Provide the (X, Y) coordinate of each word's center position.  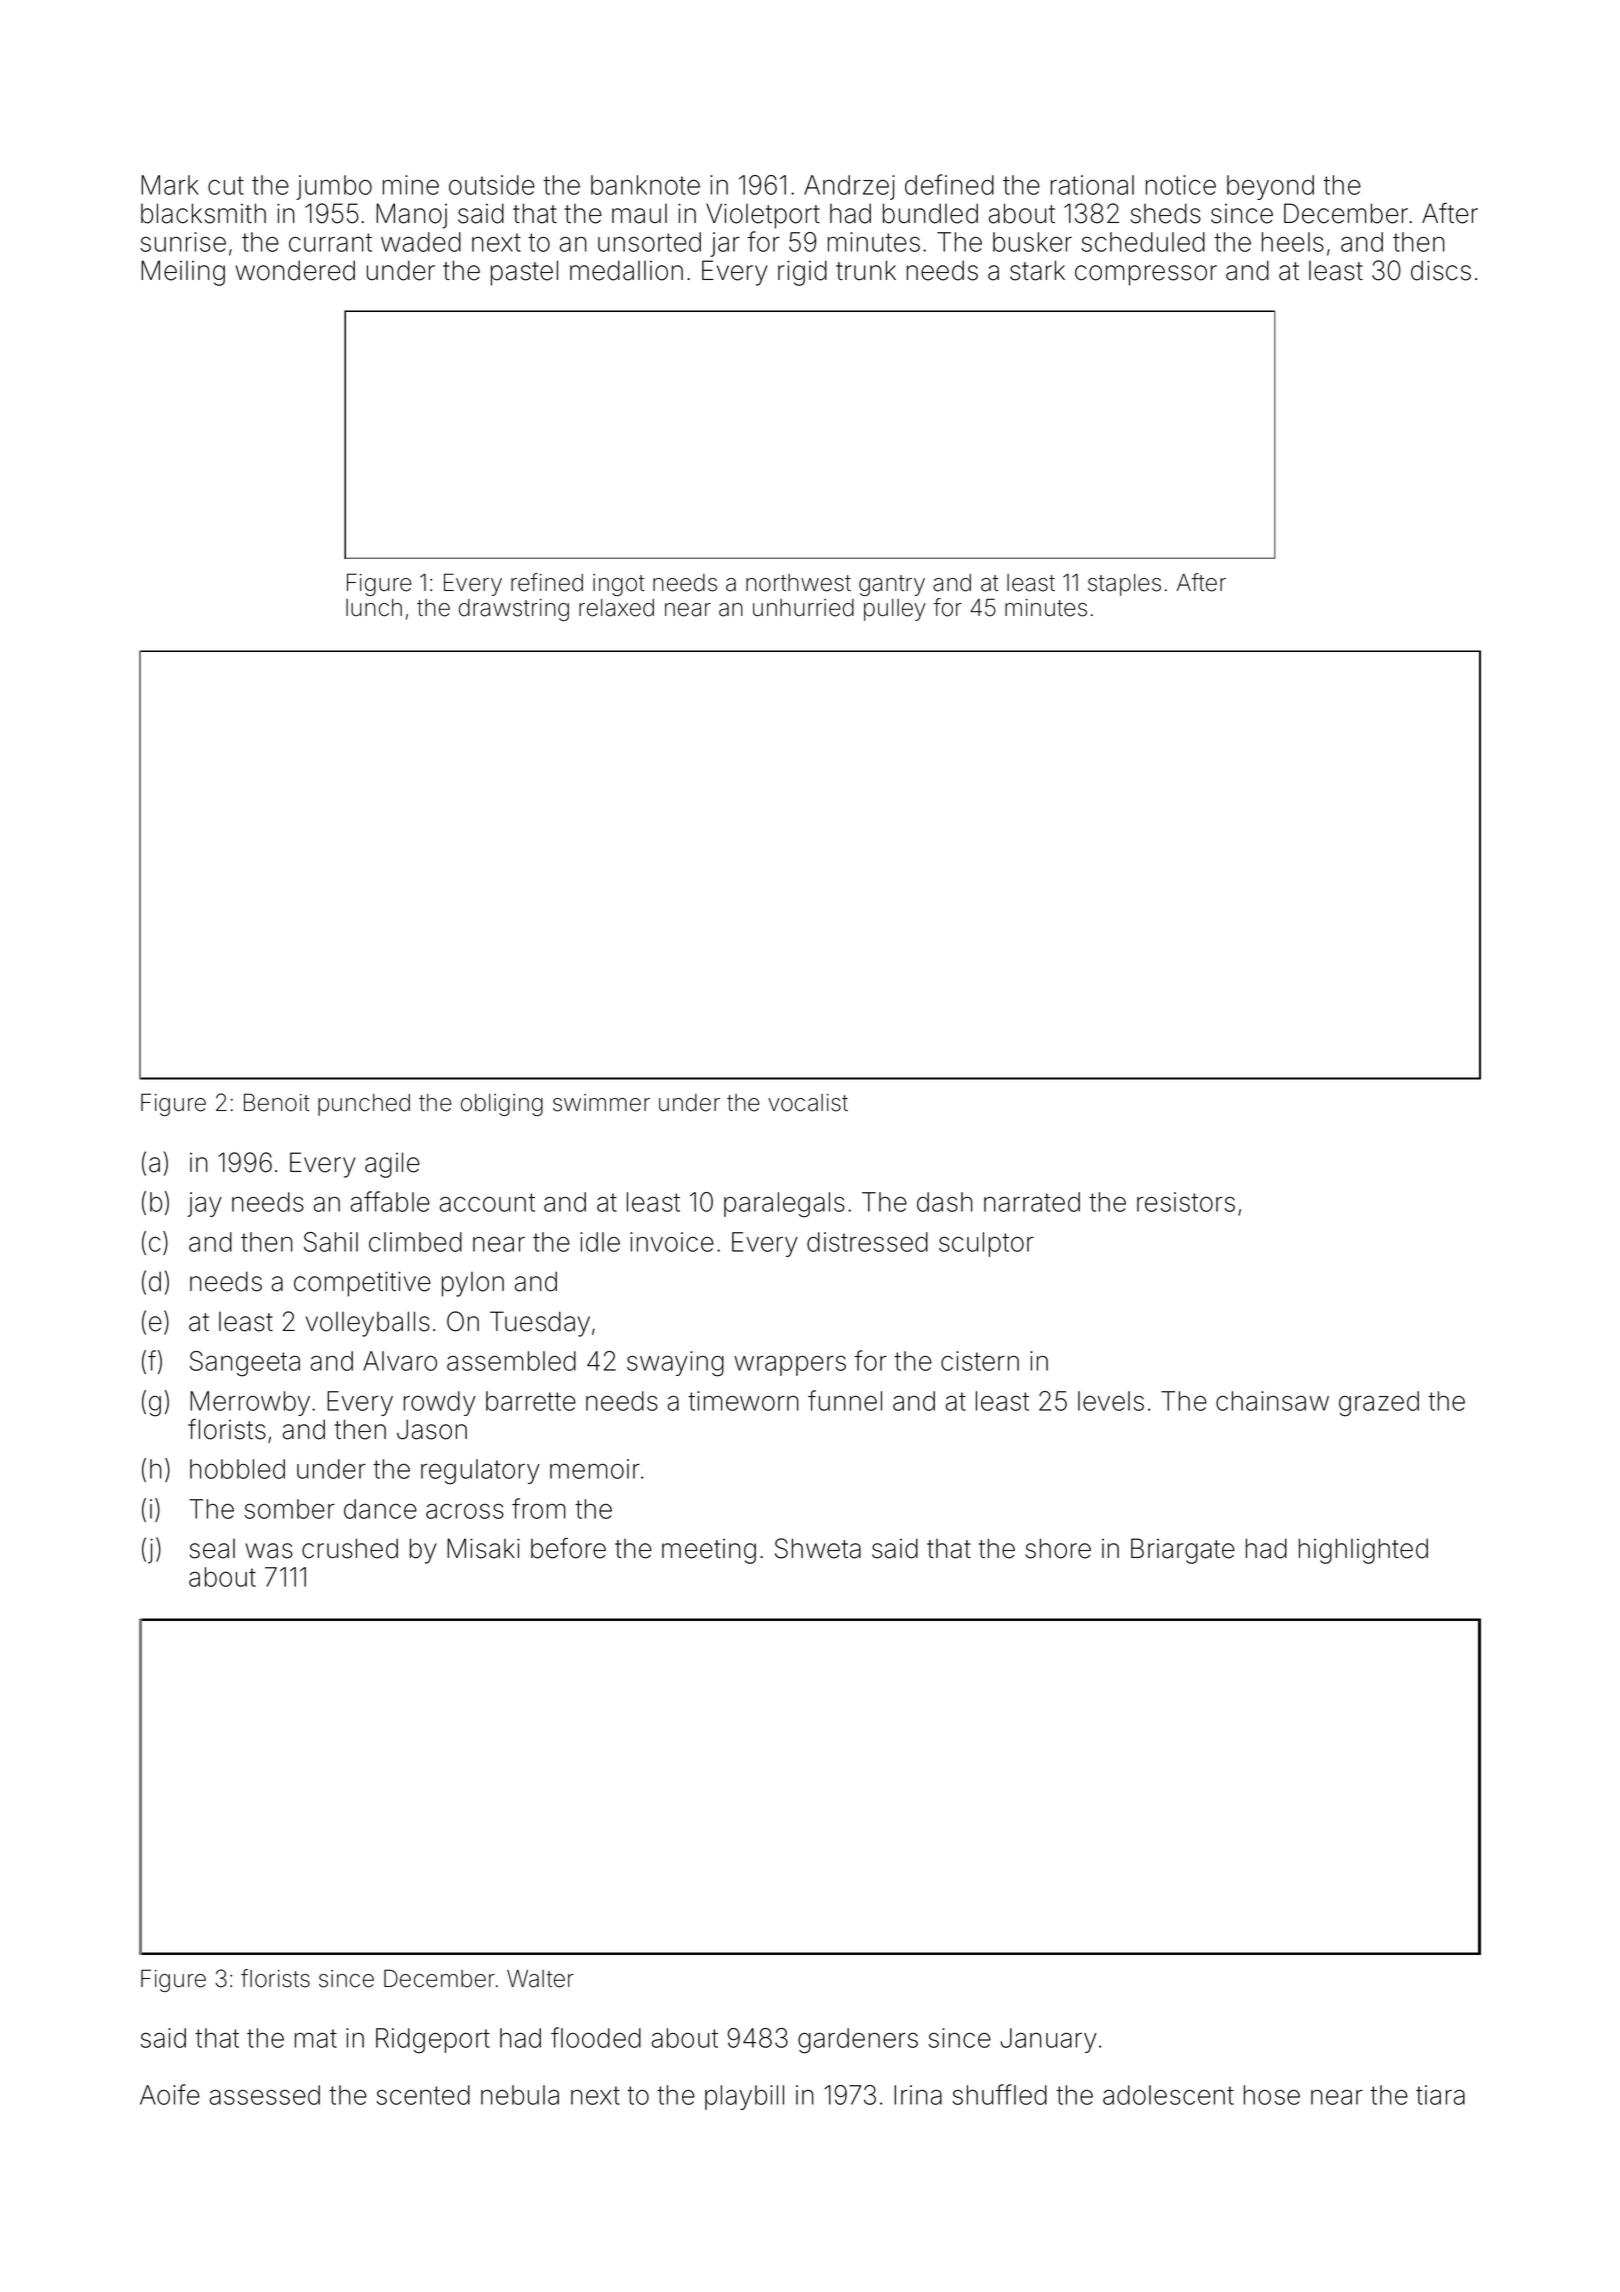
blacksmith (203, 213)
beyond (1270, 187)
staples (1124, 585)
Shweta (818, 1548)
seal (212, 1549)
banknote (645, 185)
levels (1111, 1401)
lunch (374, 608)
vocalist (808, 1103)
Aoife (170, 2094)
